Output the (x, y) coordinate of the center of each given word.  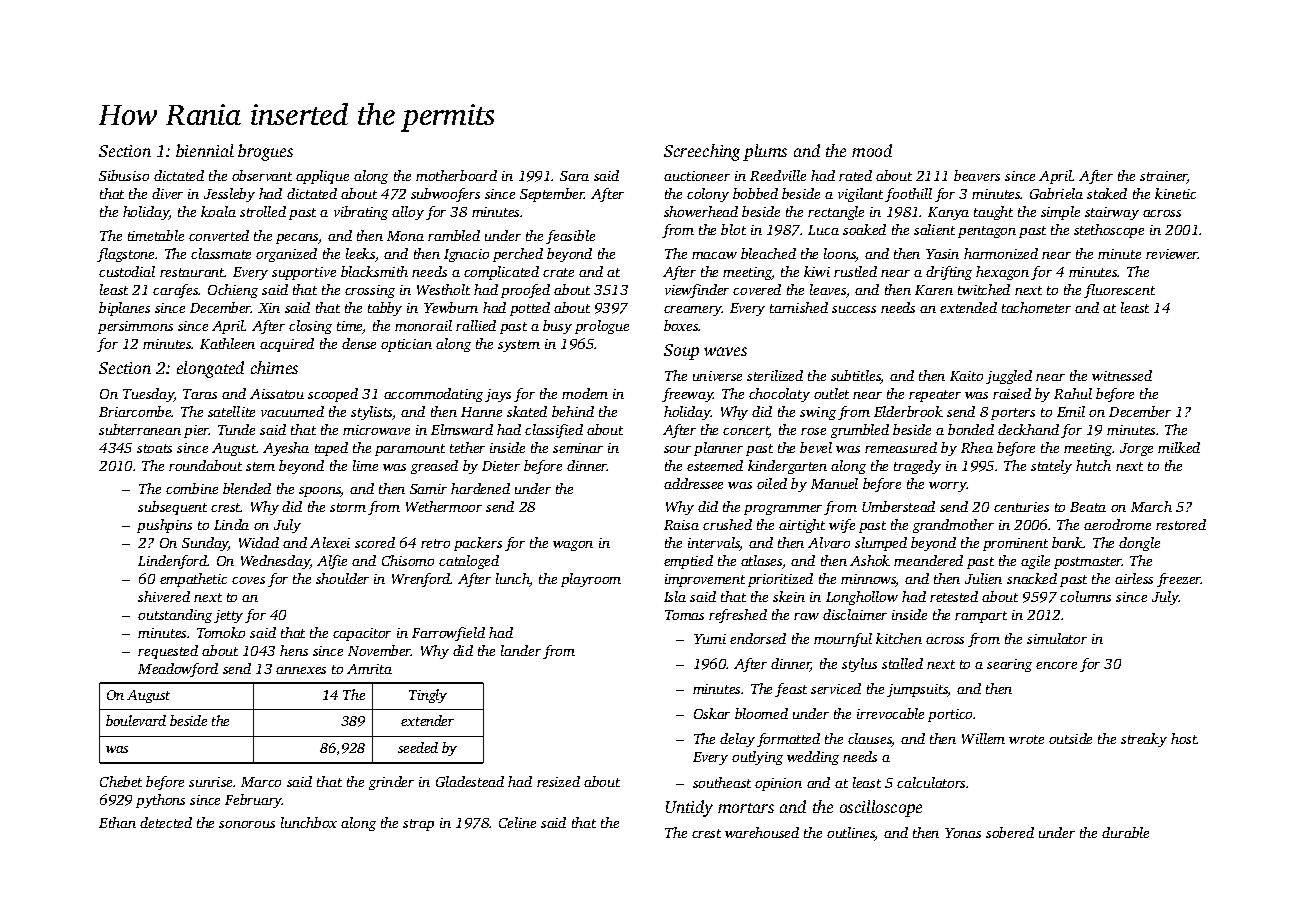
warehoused (762, 832)
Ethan (117, 822)
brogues (265, 152)
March (1151, 506)
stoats (154, 448)
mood (872, 150)
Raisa (681, 525)
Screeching (702, 152)
